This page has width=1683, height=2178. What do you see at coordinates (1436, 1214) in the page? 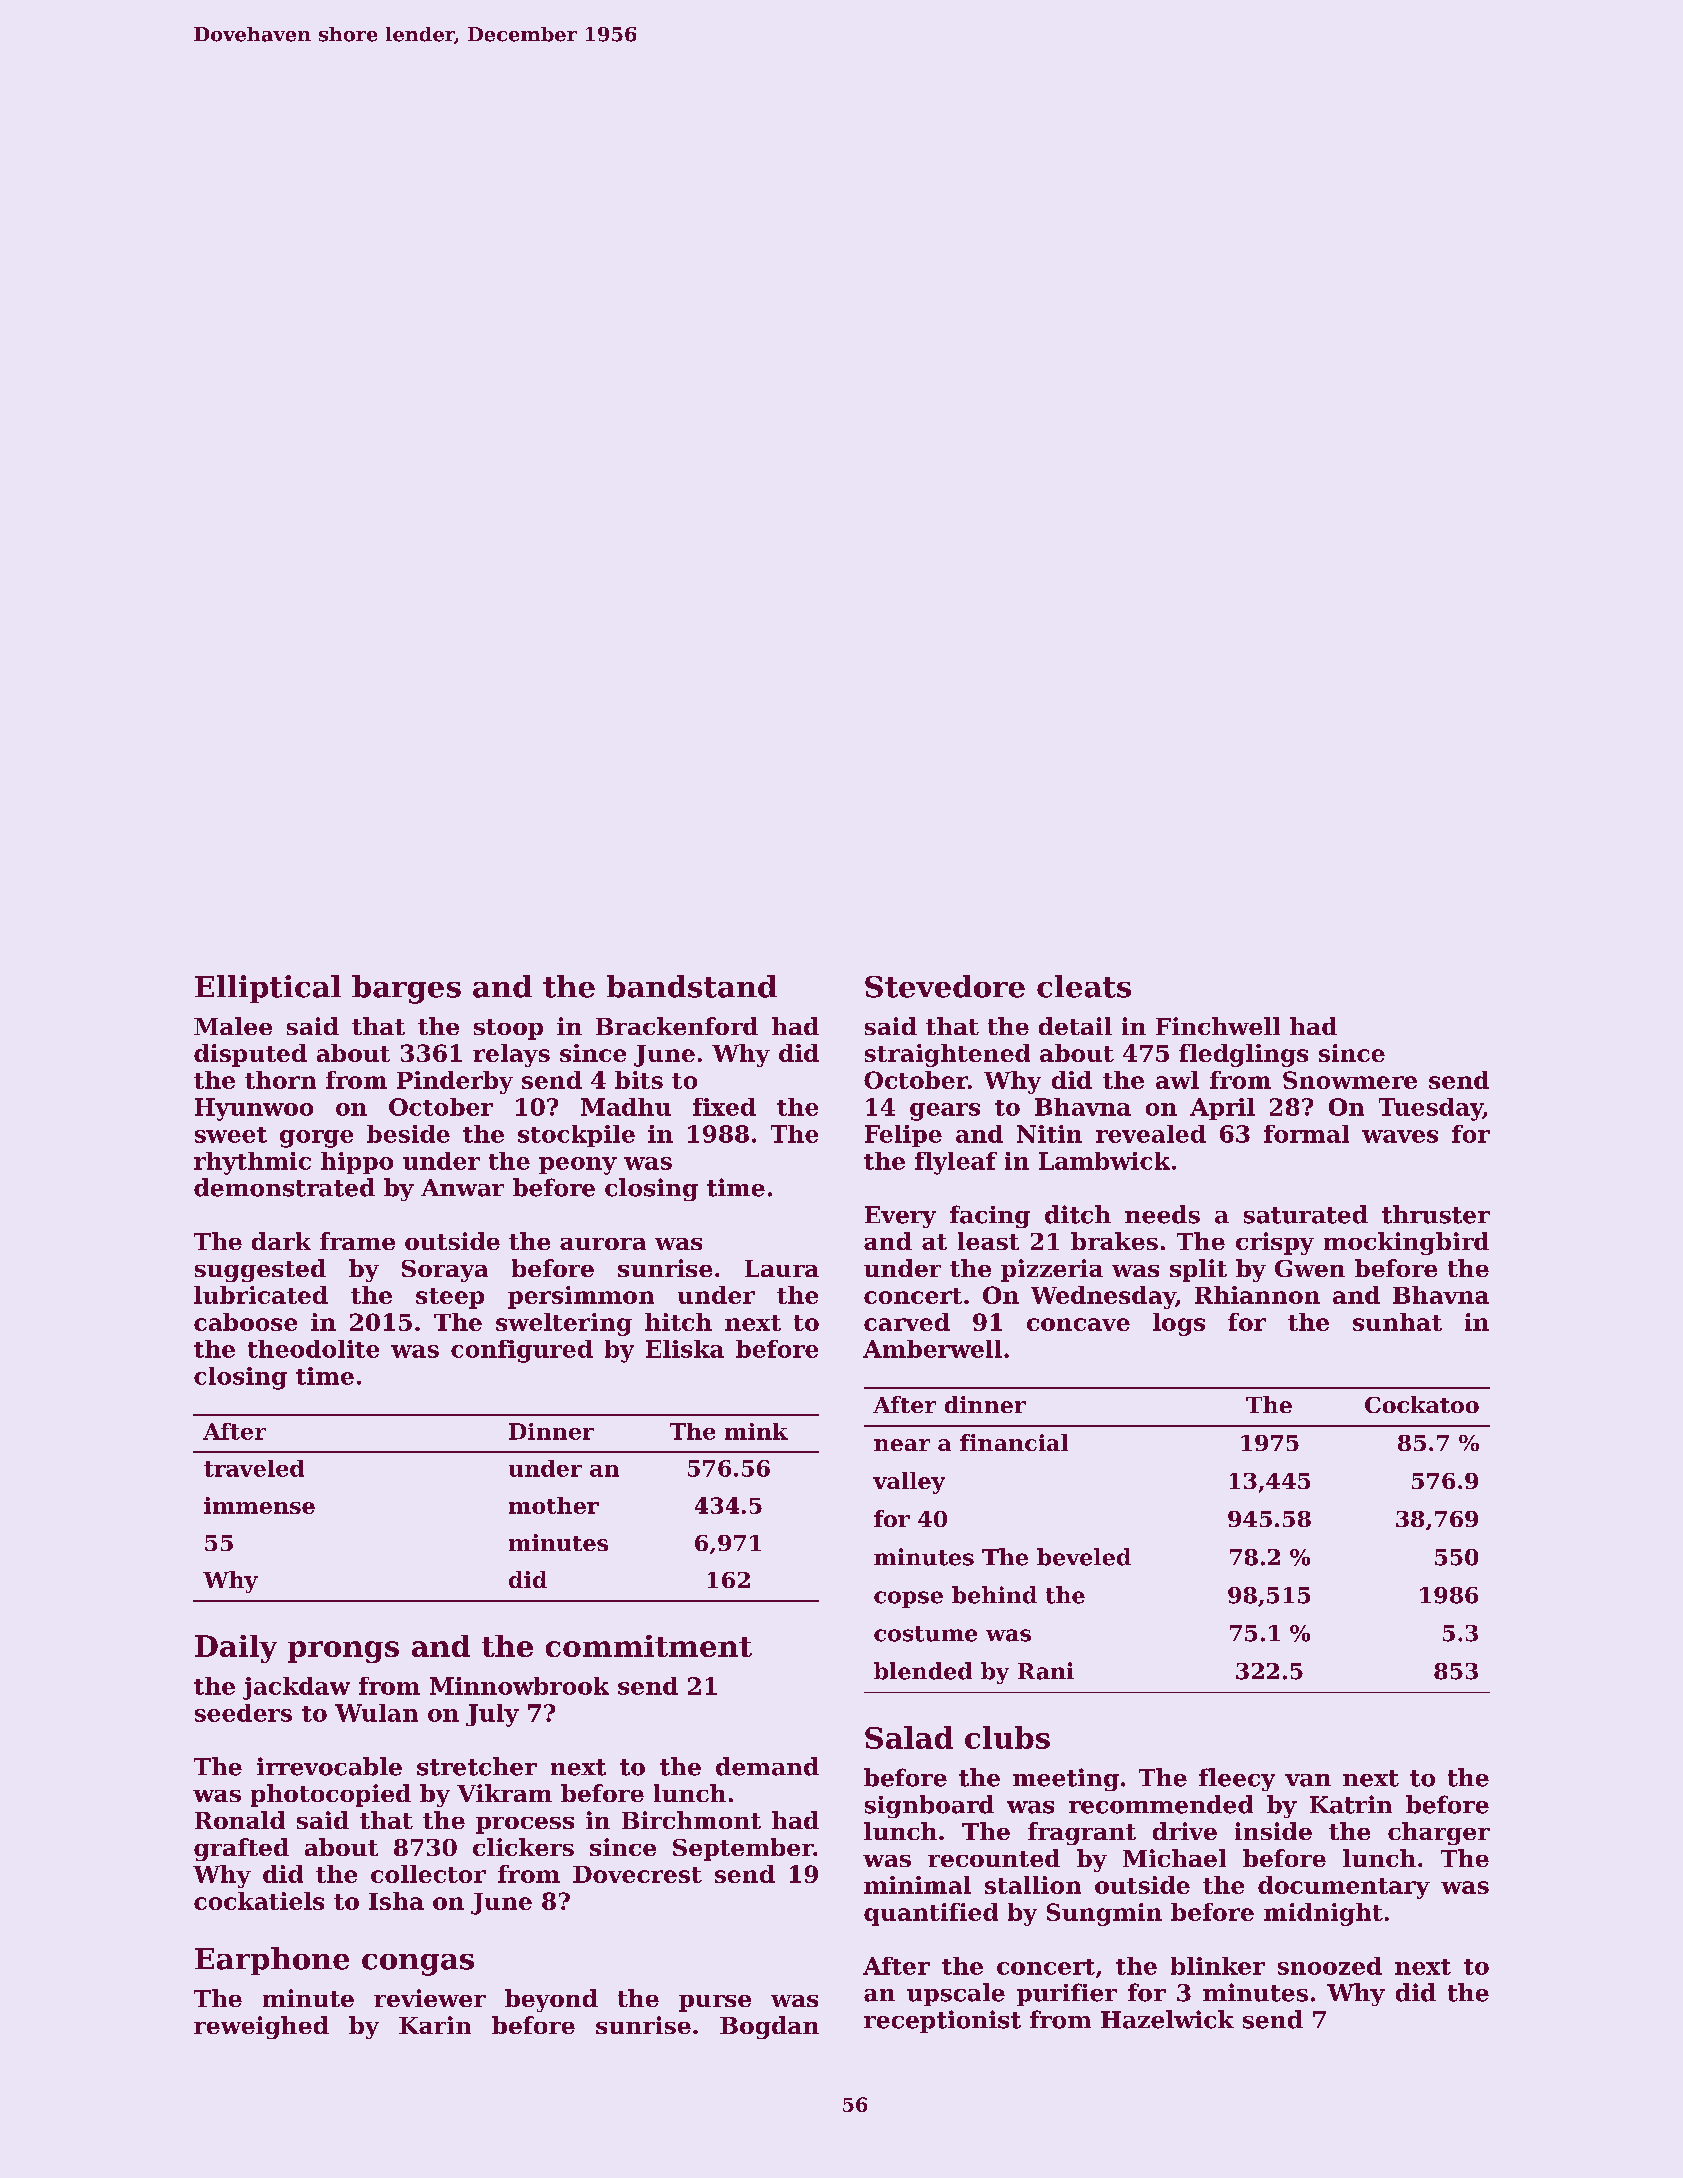
I see `thruster` at bounding box center [1436, 1214].
